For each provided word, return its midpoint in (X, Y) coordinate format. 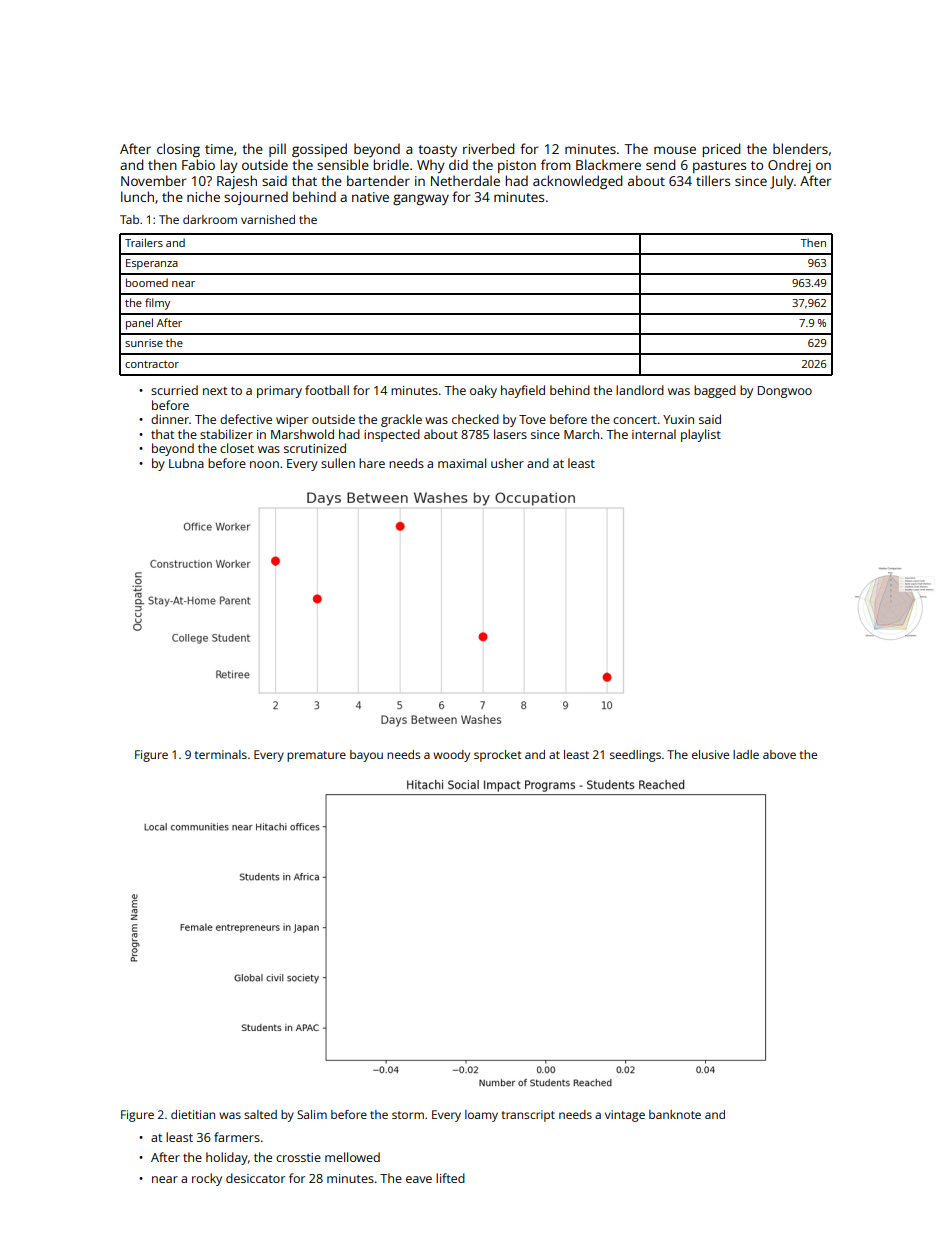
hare (372, 463)
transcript (528, 1116)
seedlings (635, 756)
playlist (701, 435)
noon (264, 464)
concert (635, 420)
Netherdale (465, 180)
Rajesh (237, 182)
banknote (675, 1114)
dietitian (193, 1114)
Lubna (186, 463)
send (660, 164)
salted (260, 1114)
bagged (715, 391)
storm (408, 1115)
